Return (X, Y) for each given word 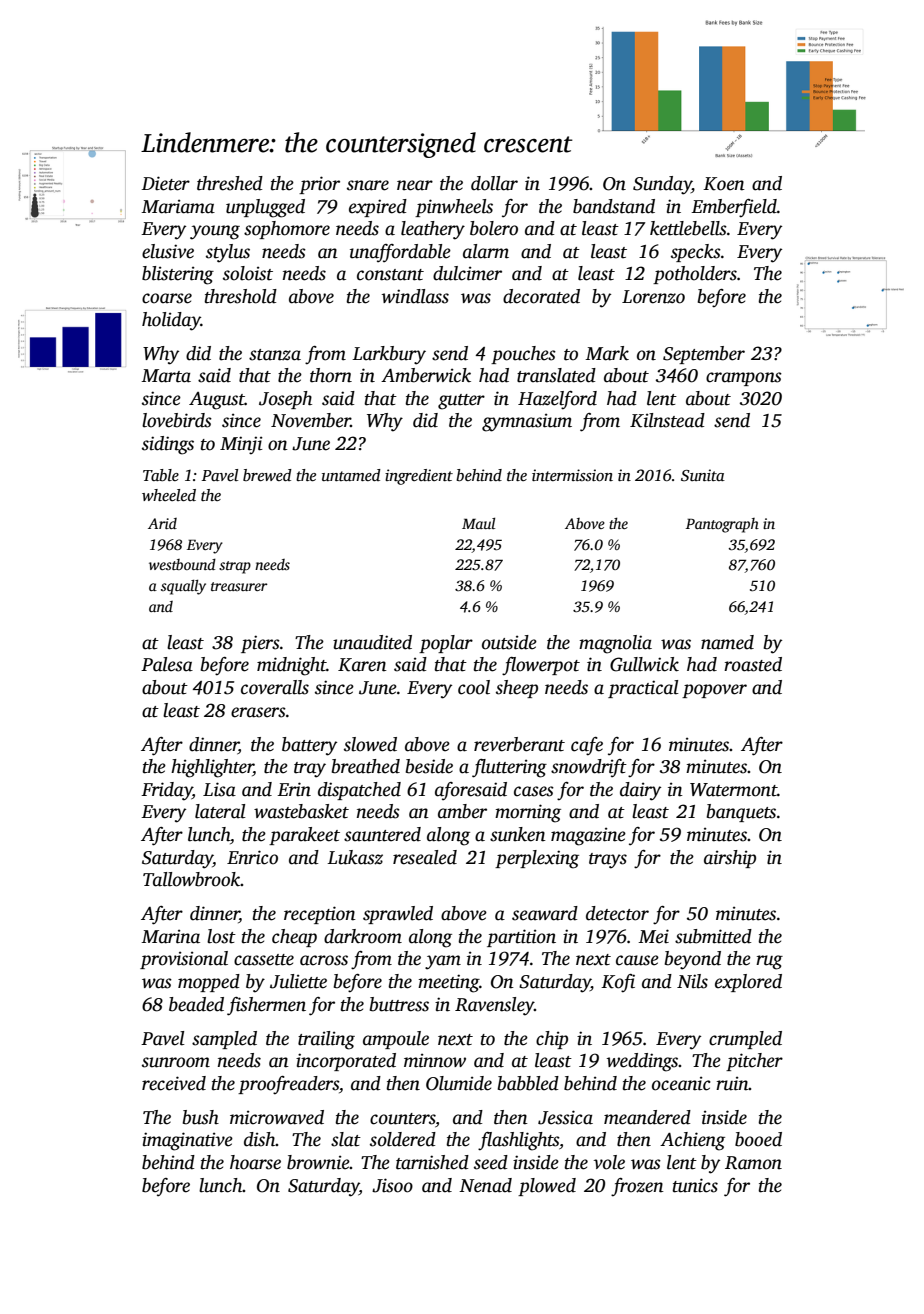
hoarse (255, 1162)
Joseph (285, 400)
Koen (724, 184)
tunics (695, 1185)
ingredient (419, 477)
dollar (494, 183)
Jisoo (392, 1185)
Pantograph (722, 525)
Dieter (166, 183)
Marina (170, 936)
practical (643, 689)
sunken (518, 834)
